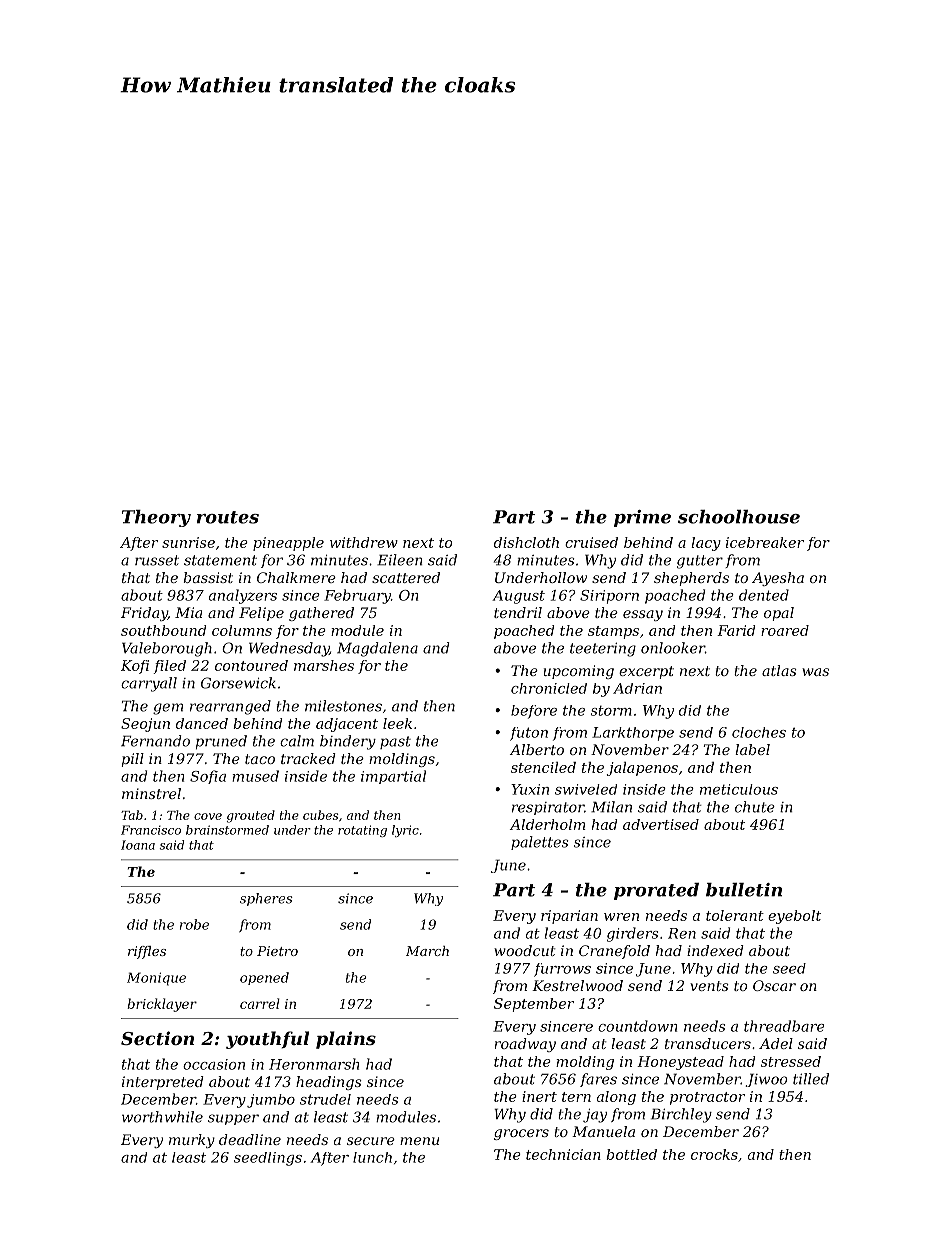 This image has width=952, height=1233. What do you see at coordinates (765, 542) in the image?
I see `icebreaker` at bounding box center [765, 542].
